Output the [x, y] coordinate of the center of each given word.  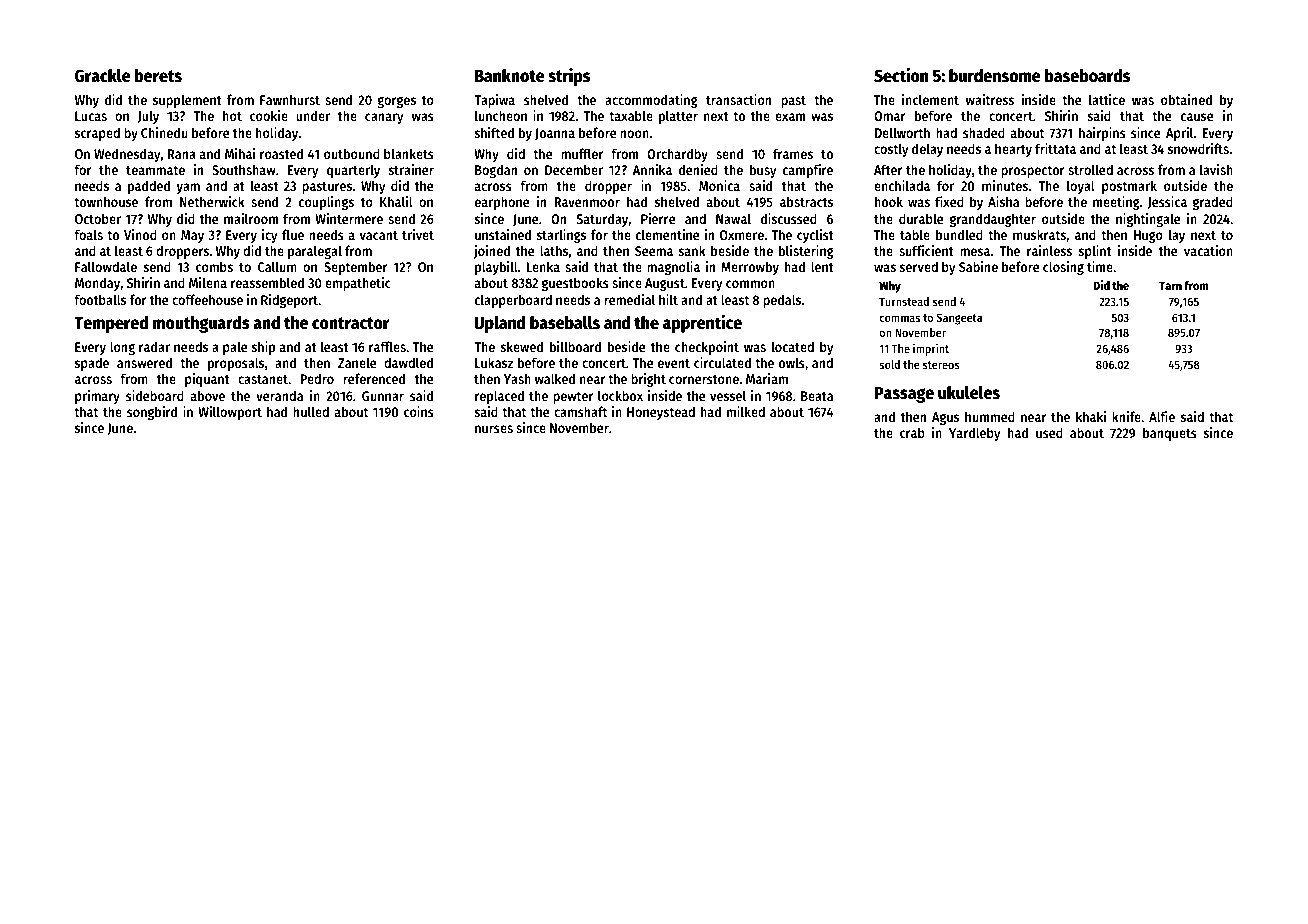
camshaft [580, 411]
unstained [503, 234]
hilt [668, 299]
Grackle [103, 76]
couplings [326, 203]
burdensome [995, 76]
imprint [931, 349]
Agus [945, 418]
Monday [97, 284]
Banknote [510, 76]
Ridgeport [290, 301]
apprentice [702, 324]
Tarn [1170, 285]
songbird [152, 413]
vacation [1208, 250]
